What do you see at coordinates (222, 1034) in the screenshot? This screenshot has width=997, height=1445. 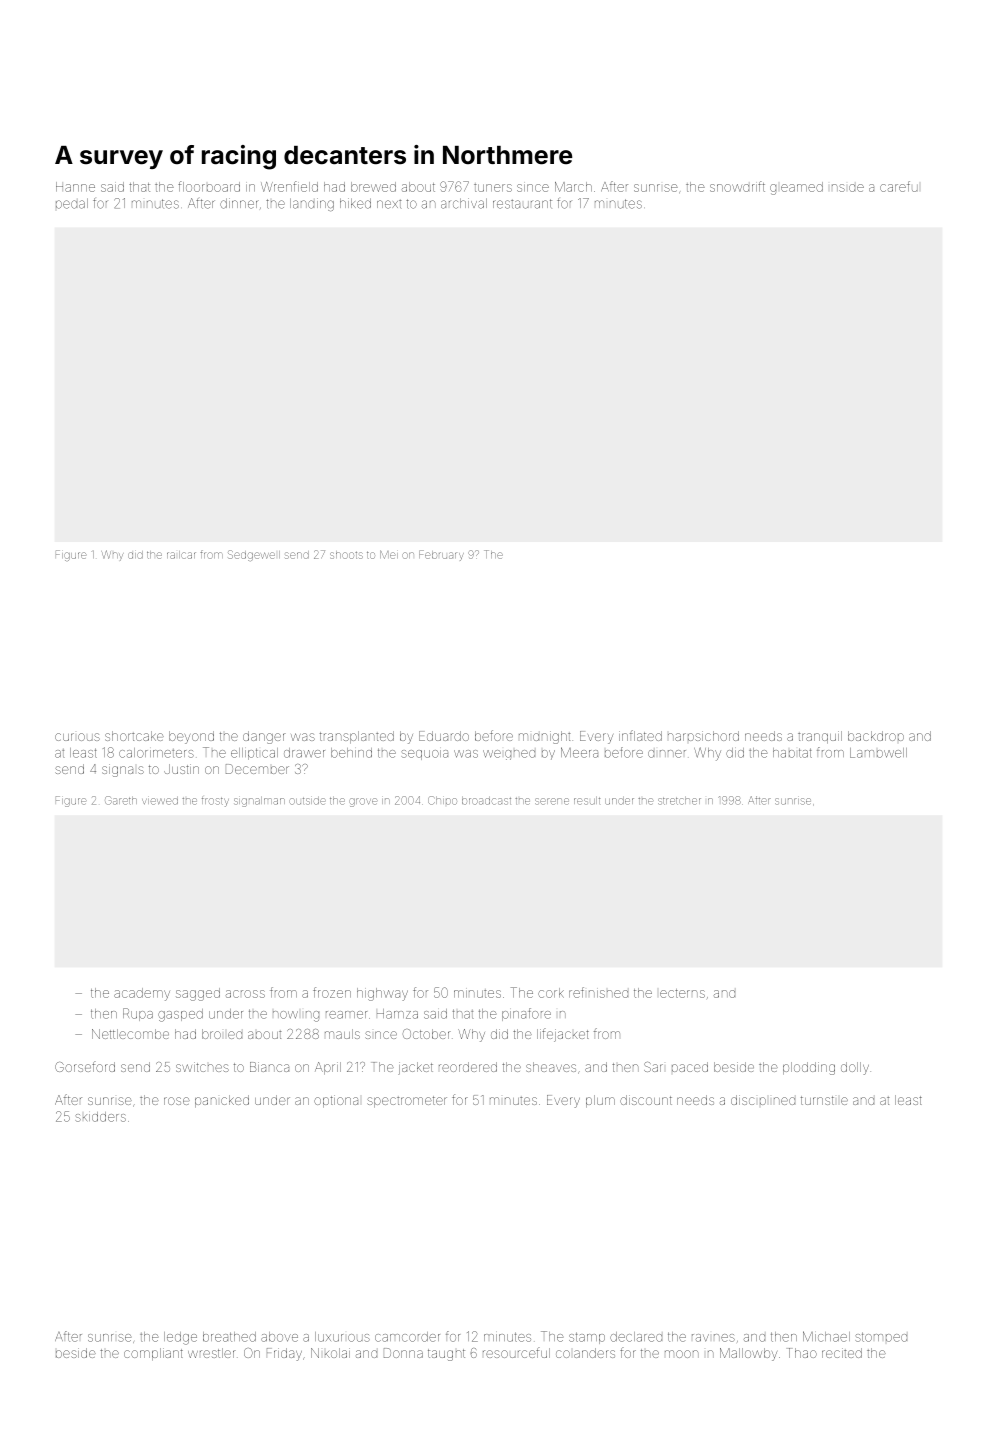 I see `broiled` at bounding box center [222, 1034].
